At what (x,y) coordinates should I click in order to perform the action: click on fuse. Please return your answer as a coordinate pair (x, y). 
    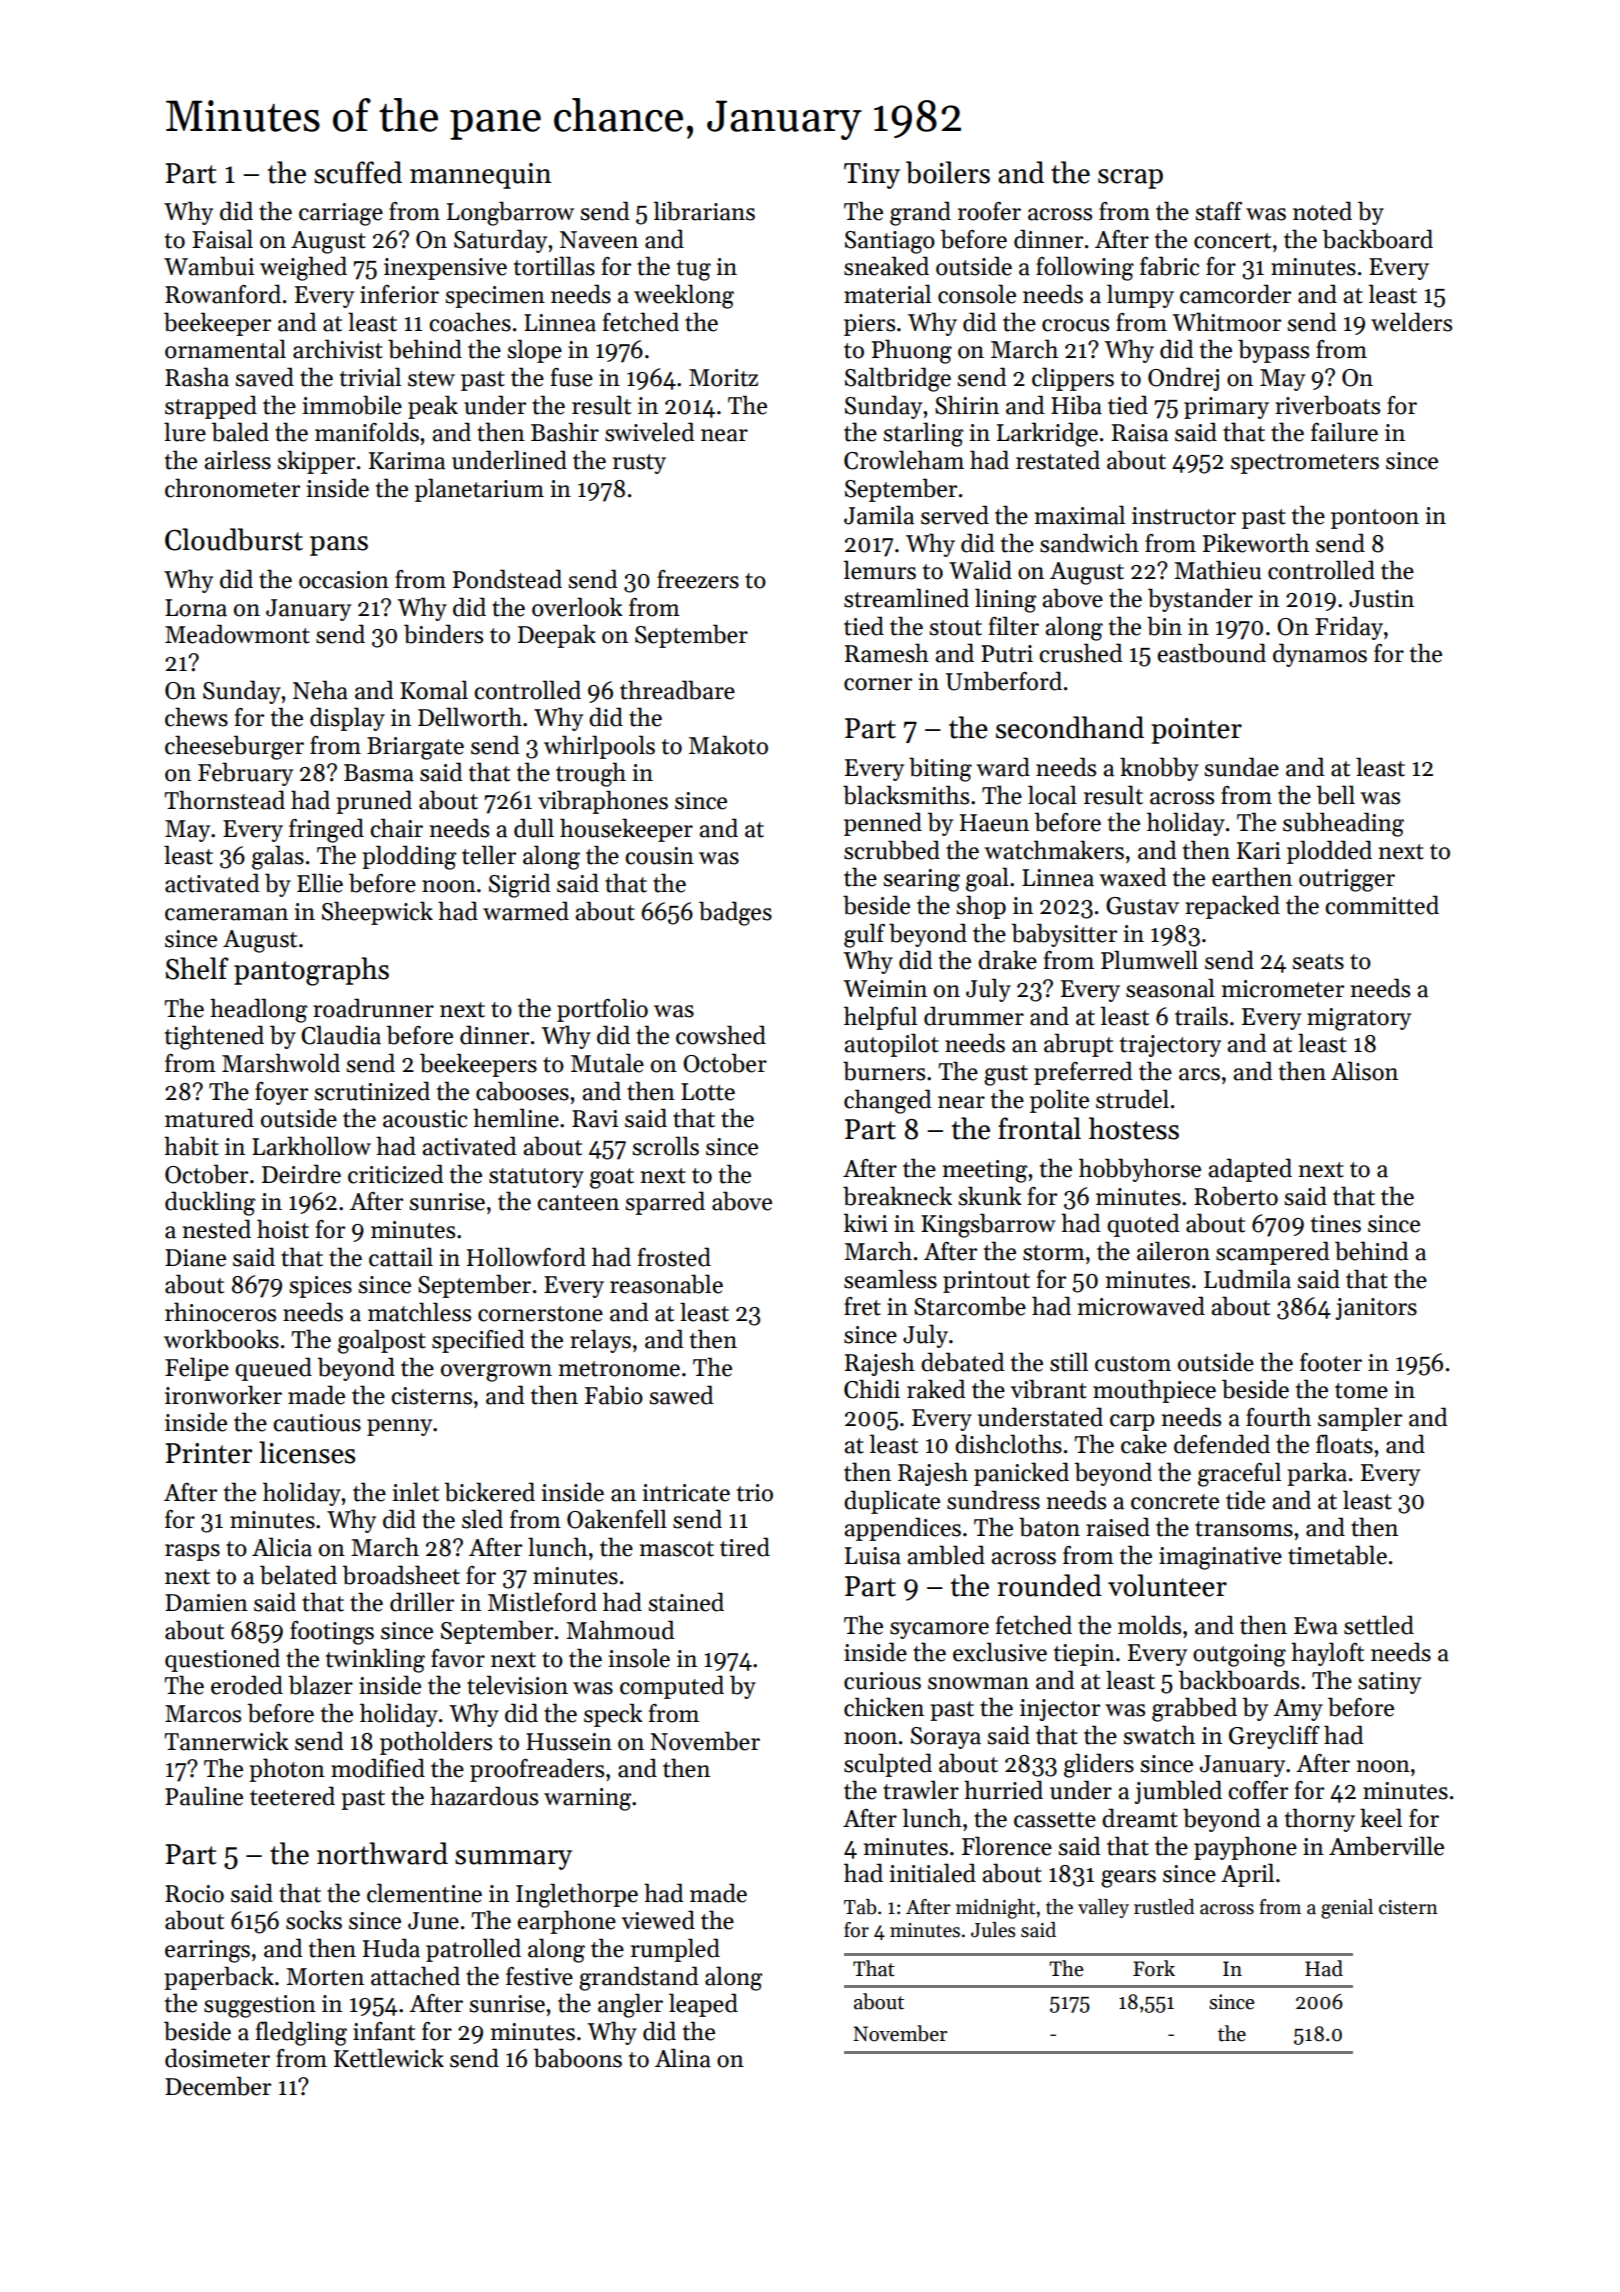
    Looking at the image, I should click on (572, 377).
